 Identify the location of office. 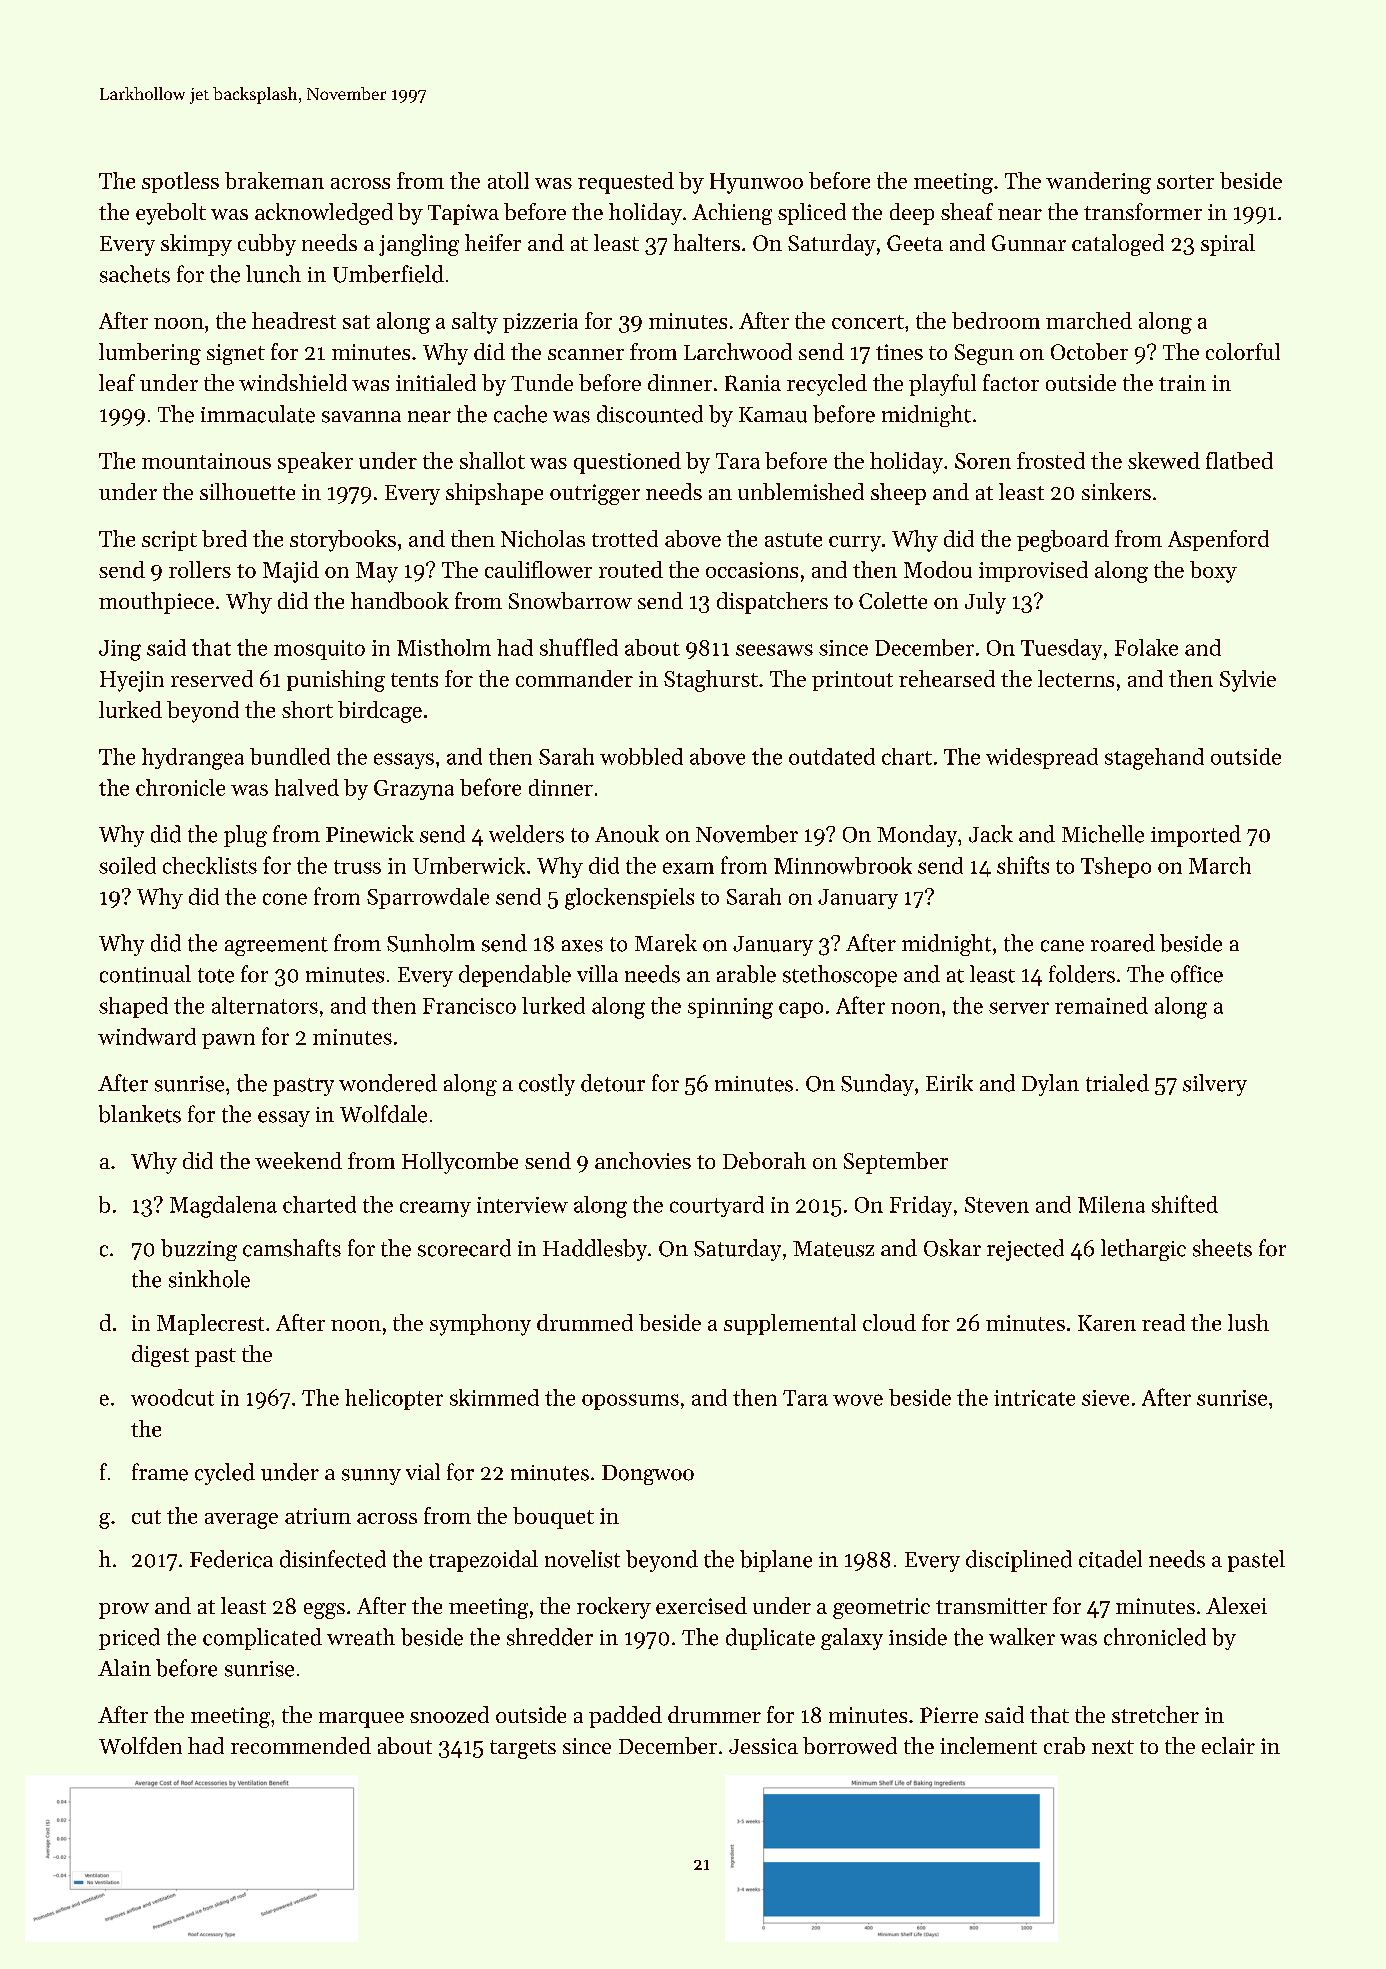
(1197, 974).
